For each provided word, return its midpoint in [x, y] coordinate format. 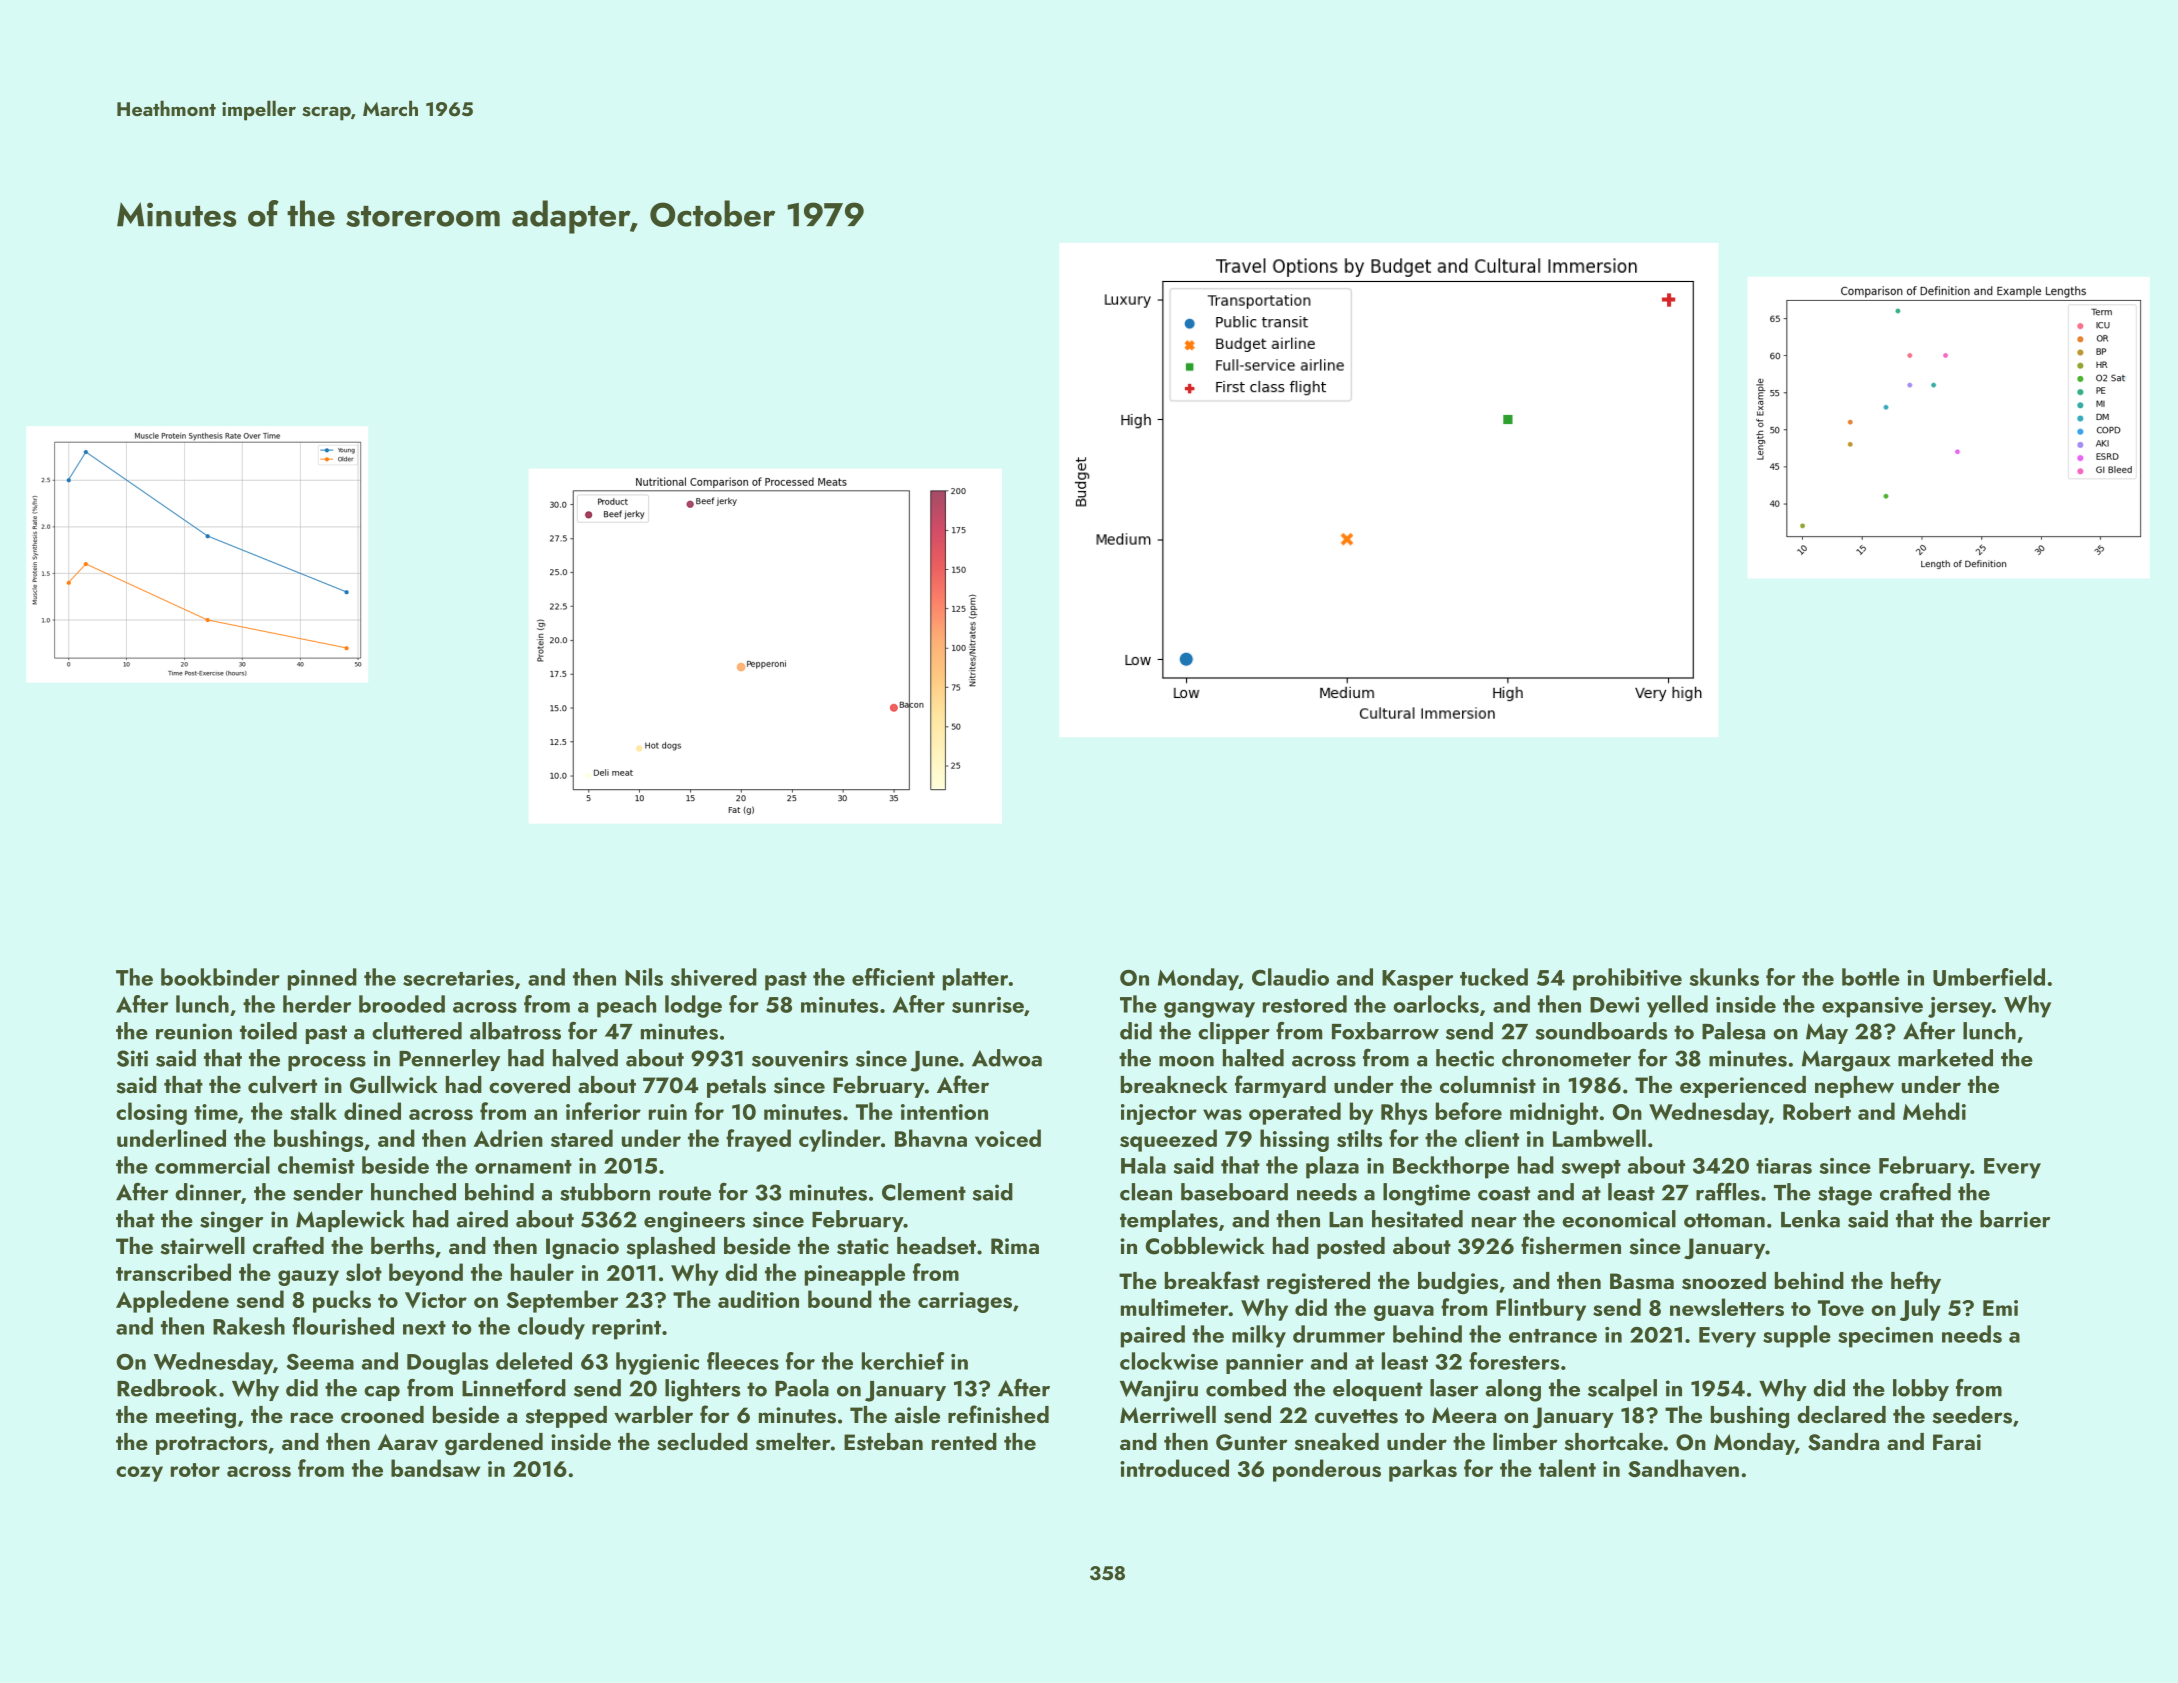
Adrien [508, 1138]
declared [1841, 1414]
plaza [1332, 1167]
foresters [1514, 1361]
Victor [436, 1300]
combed [1246, 1388]
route [685, 1193]
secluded [702, 1442]
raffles [1728, 1191]
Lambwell [1599, 1138]
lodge [693, 1006]
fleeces [743, 1361]
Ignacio [582, 1249]
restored [1305, 1004]
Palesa [1733, 1031]
